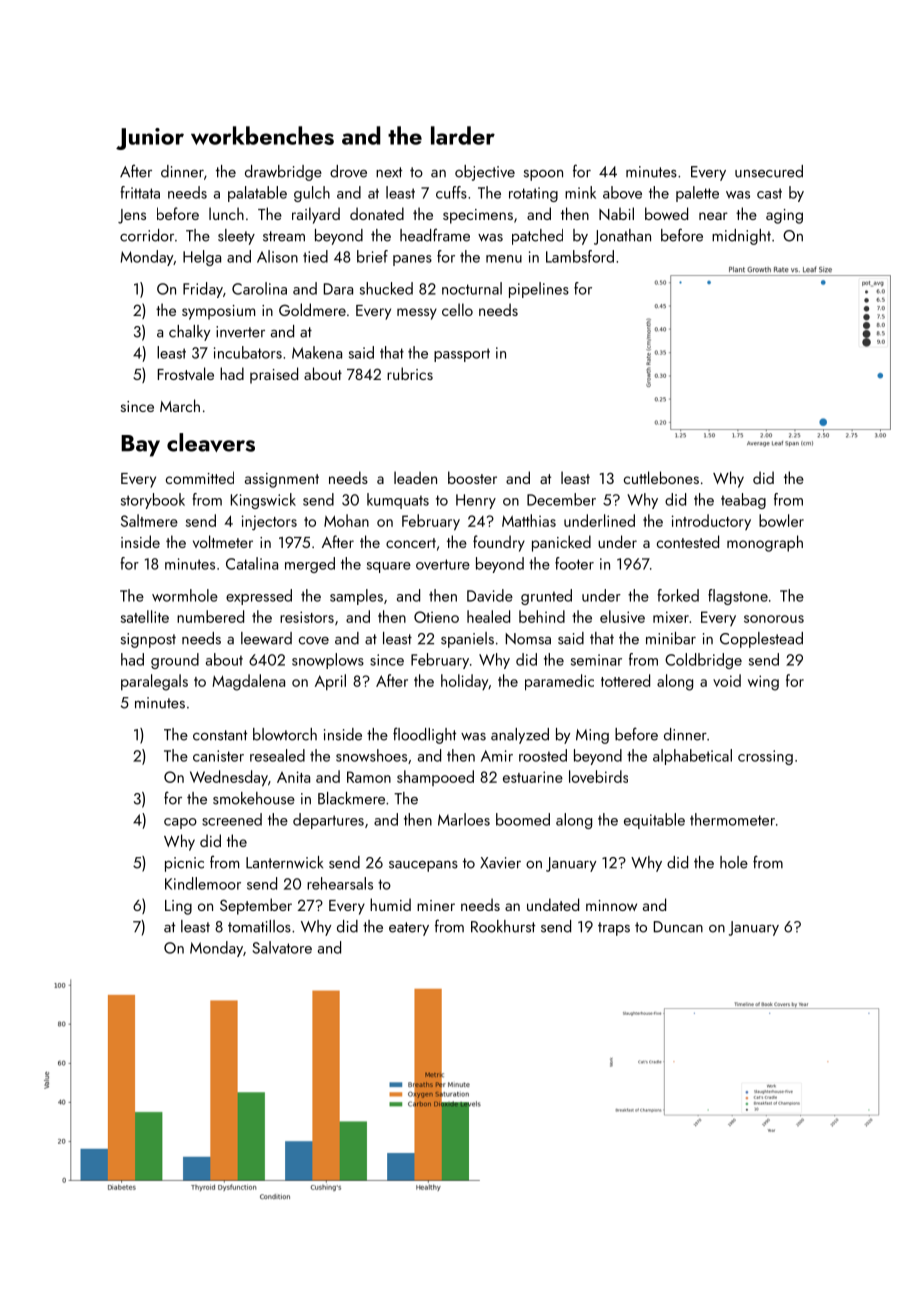 The width and height of the image is (924, 1308). What do you see at coordinates (316, 215) in the image?
I see `railyard` at bounding box center [316, 215].
